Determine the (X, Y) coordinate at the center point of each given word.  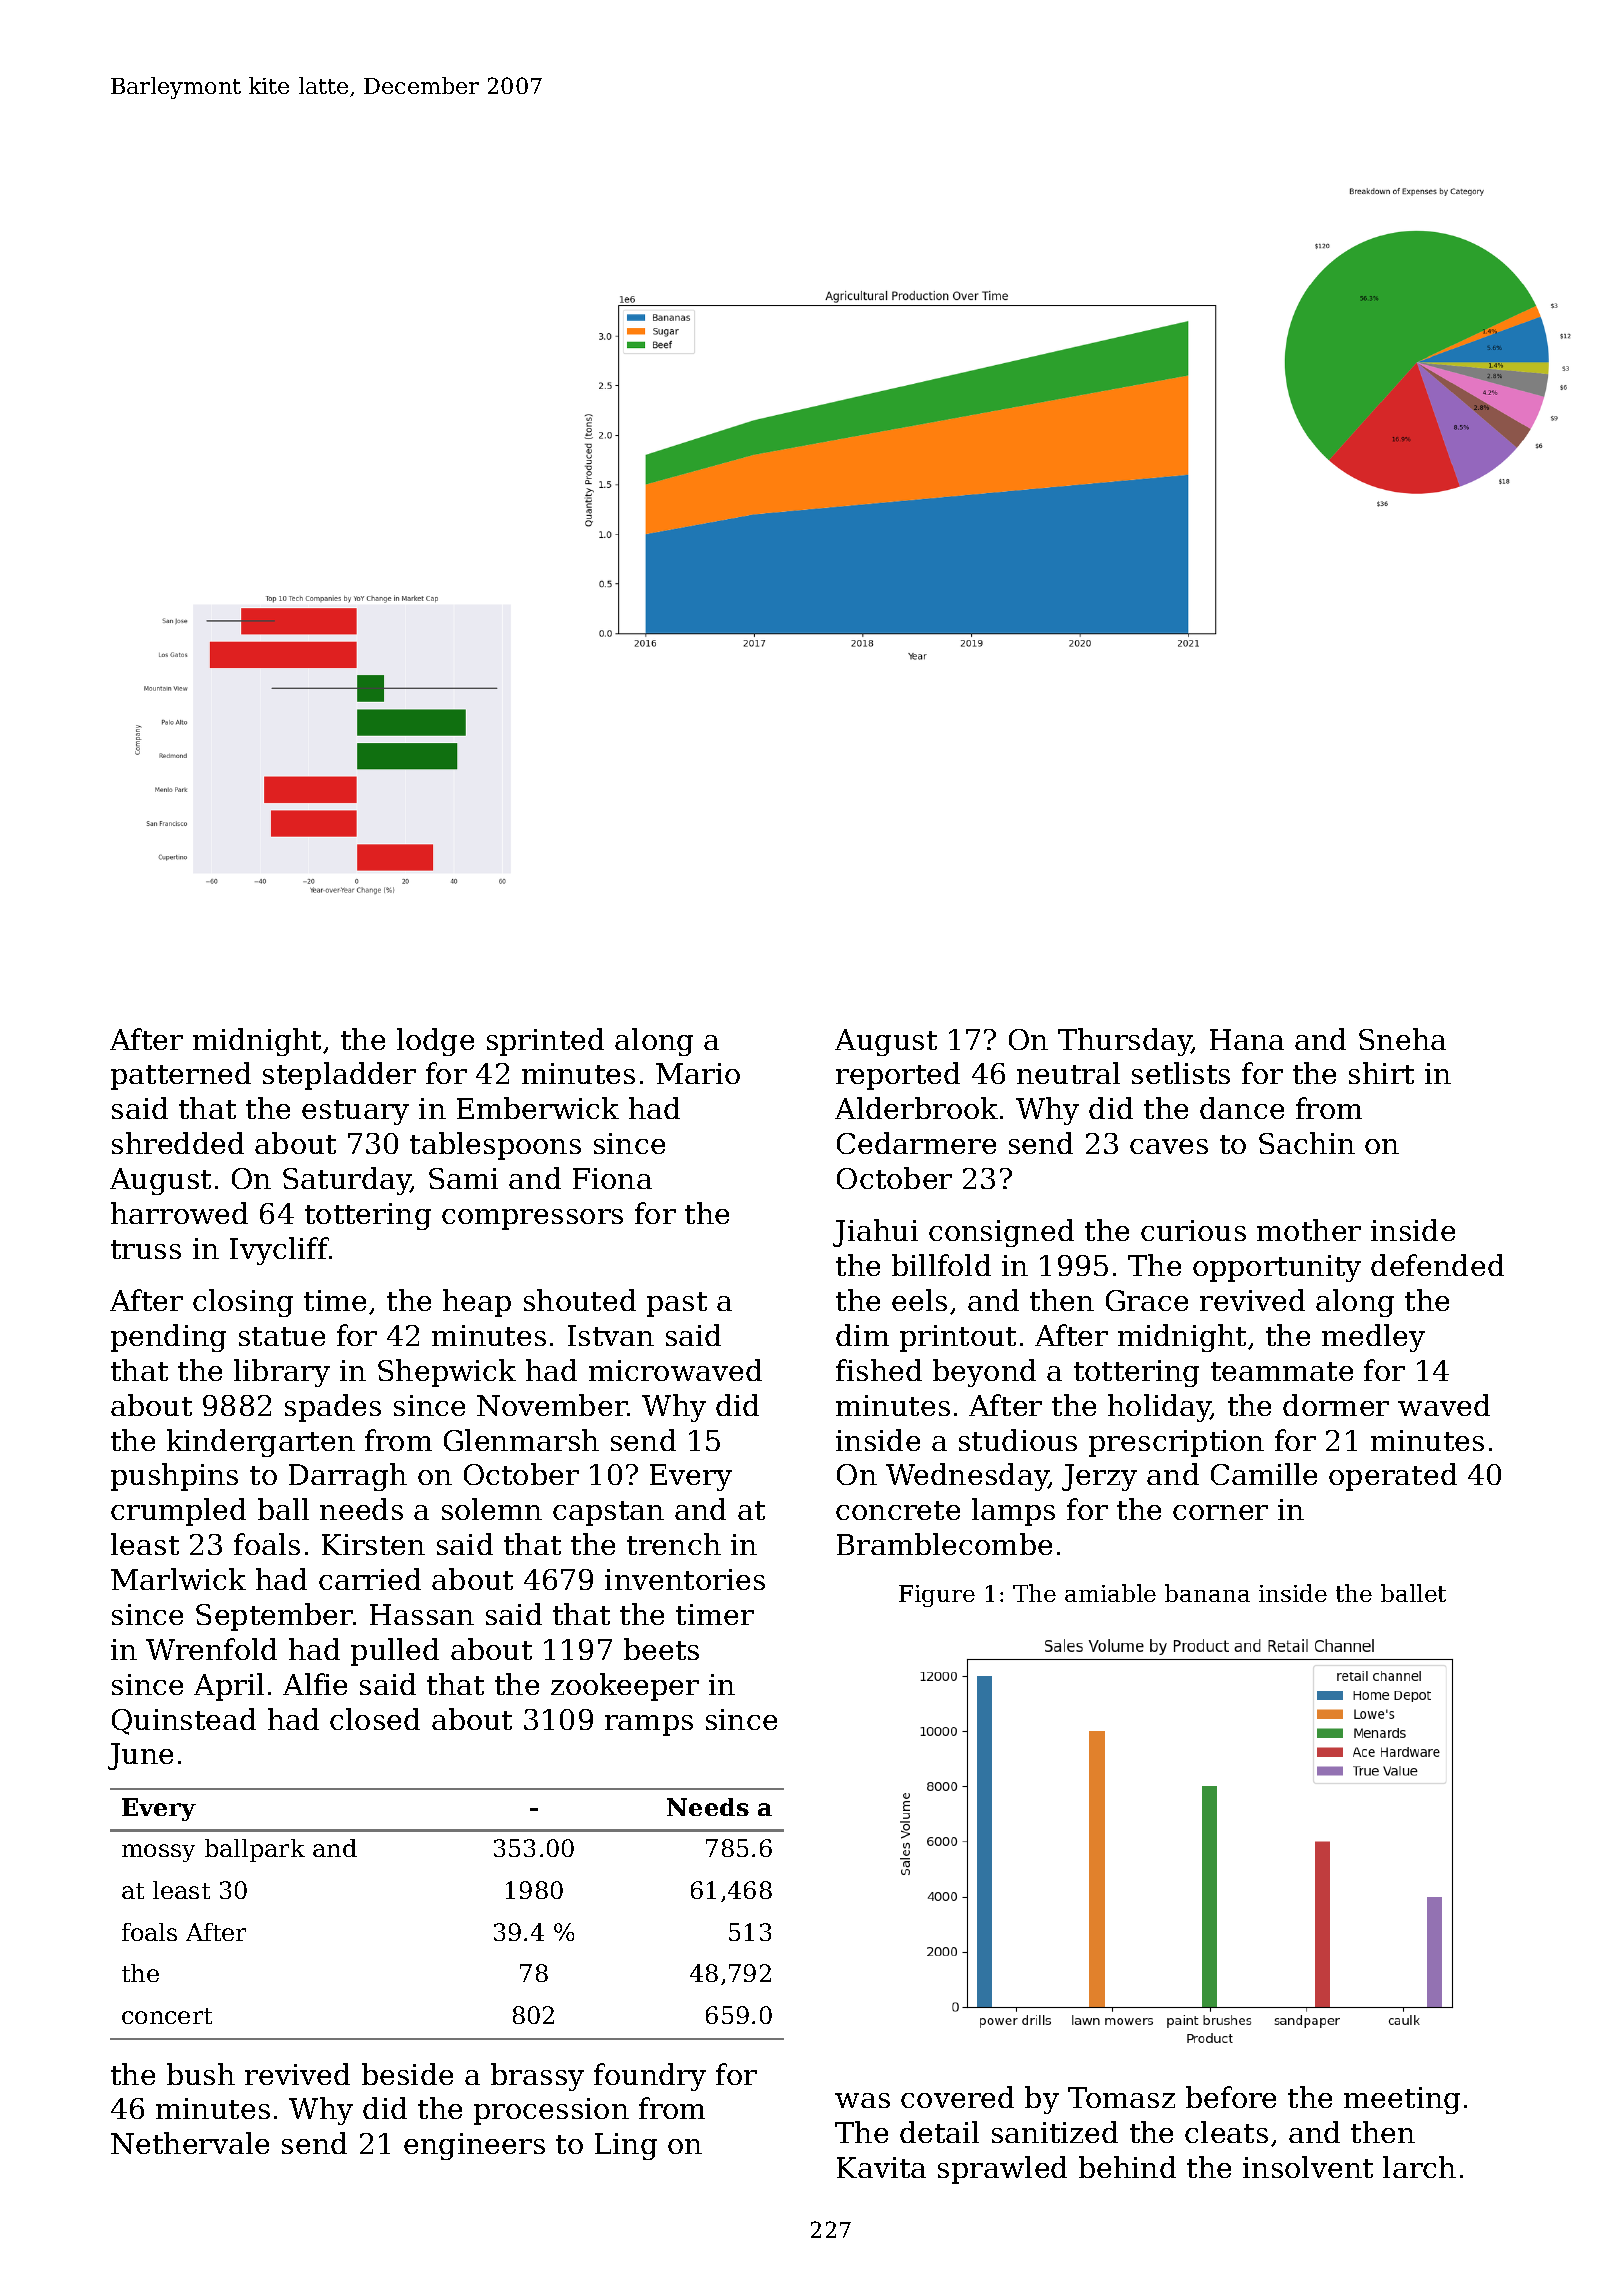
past (677, 1304)
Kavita (881, 2167)
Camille (1264, 1474)
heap (477, 1303)
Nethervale (190, 2143)
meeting (1402, 2100)
